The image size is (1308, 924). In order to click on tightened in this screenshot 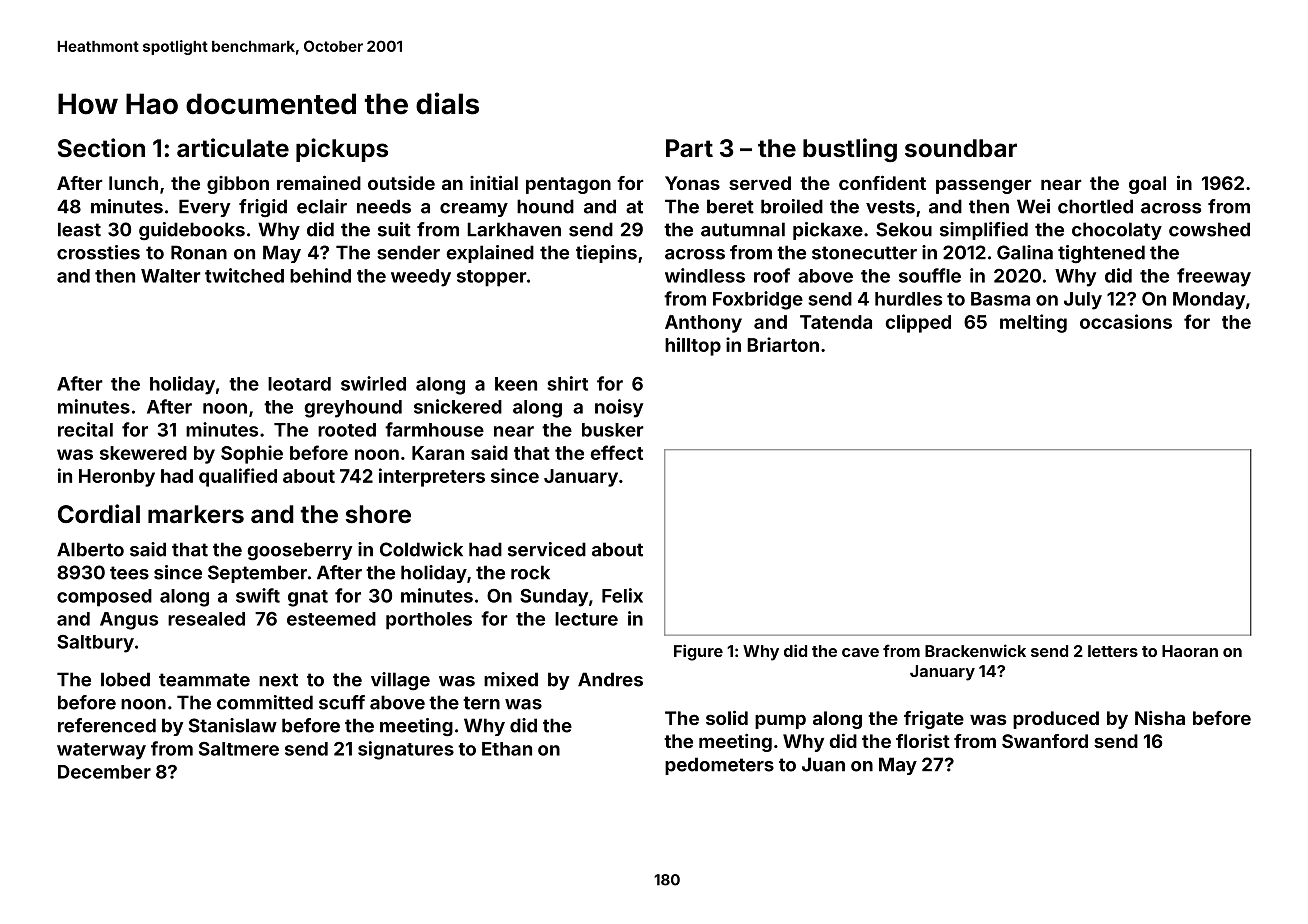, I will do `click(1101, 254)`.
